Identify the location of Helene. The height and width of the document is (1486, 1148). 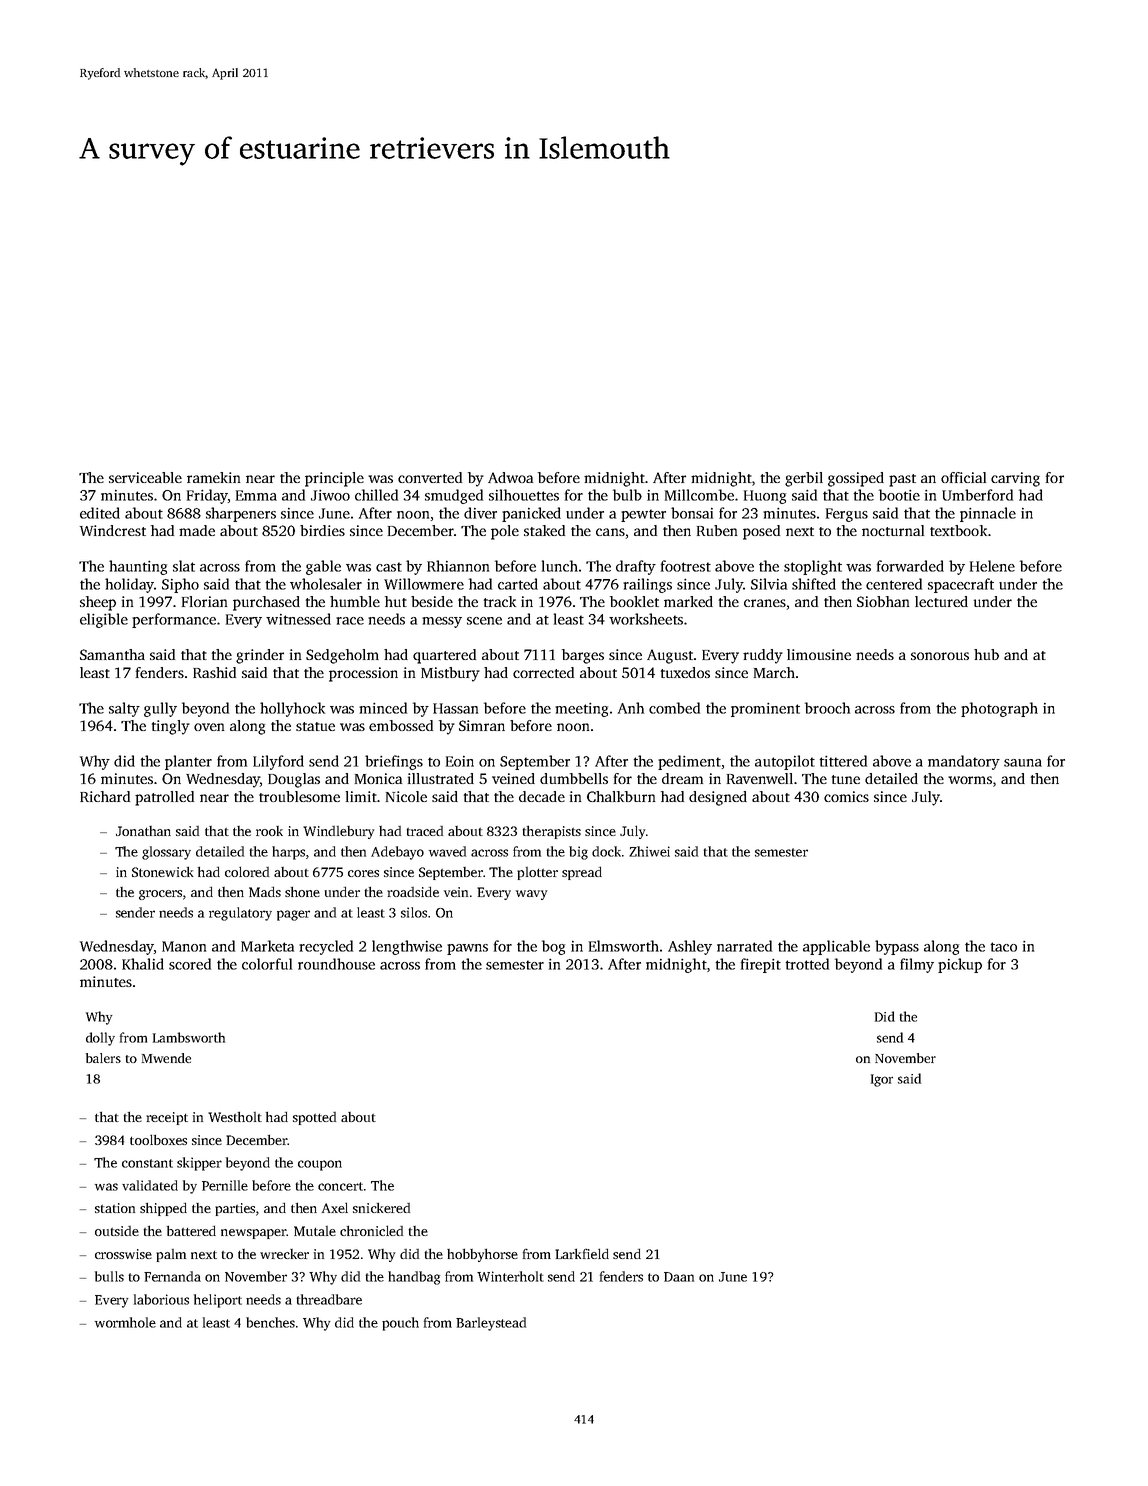
(992, 566).
